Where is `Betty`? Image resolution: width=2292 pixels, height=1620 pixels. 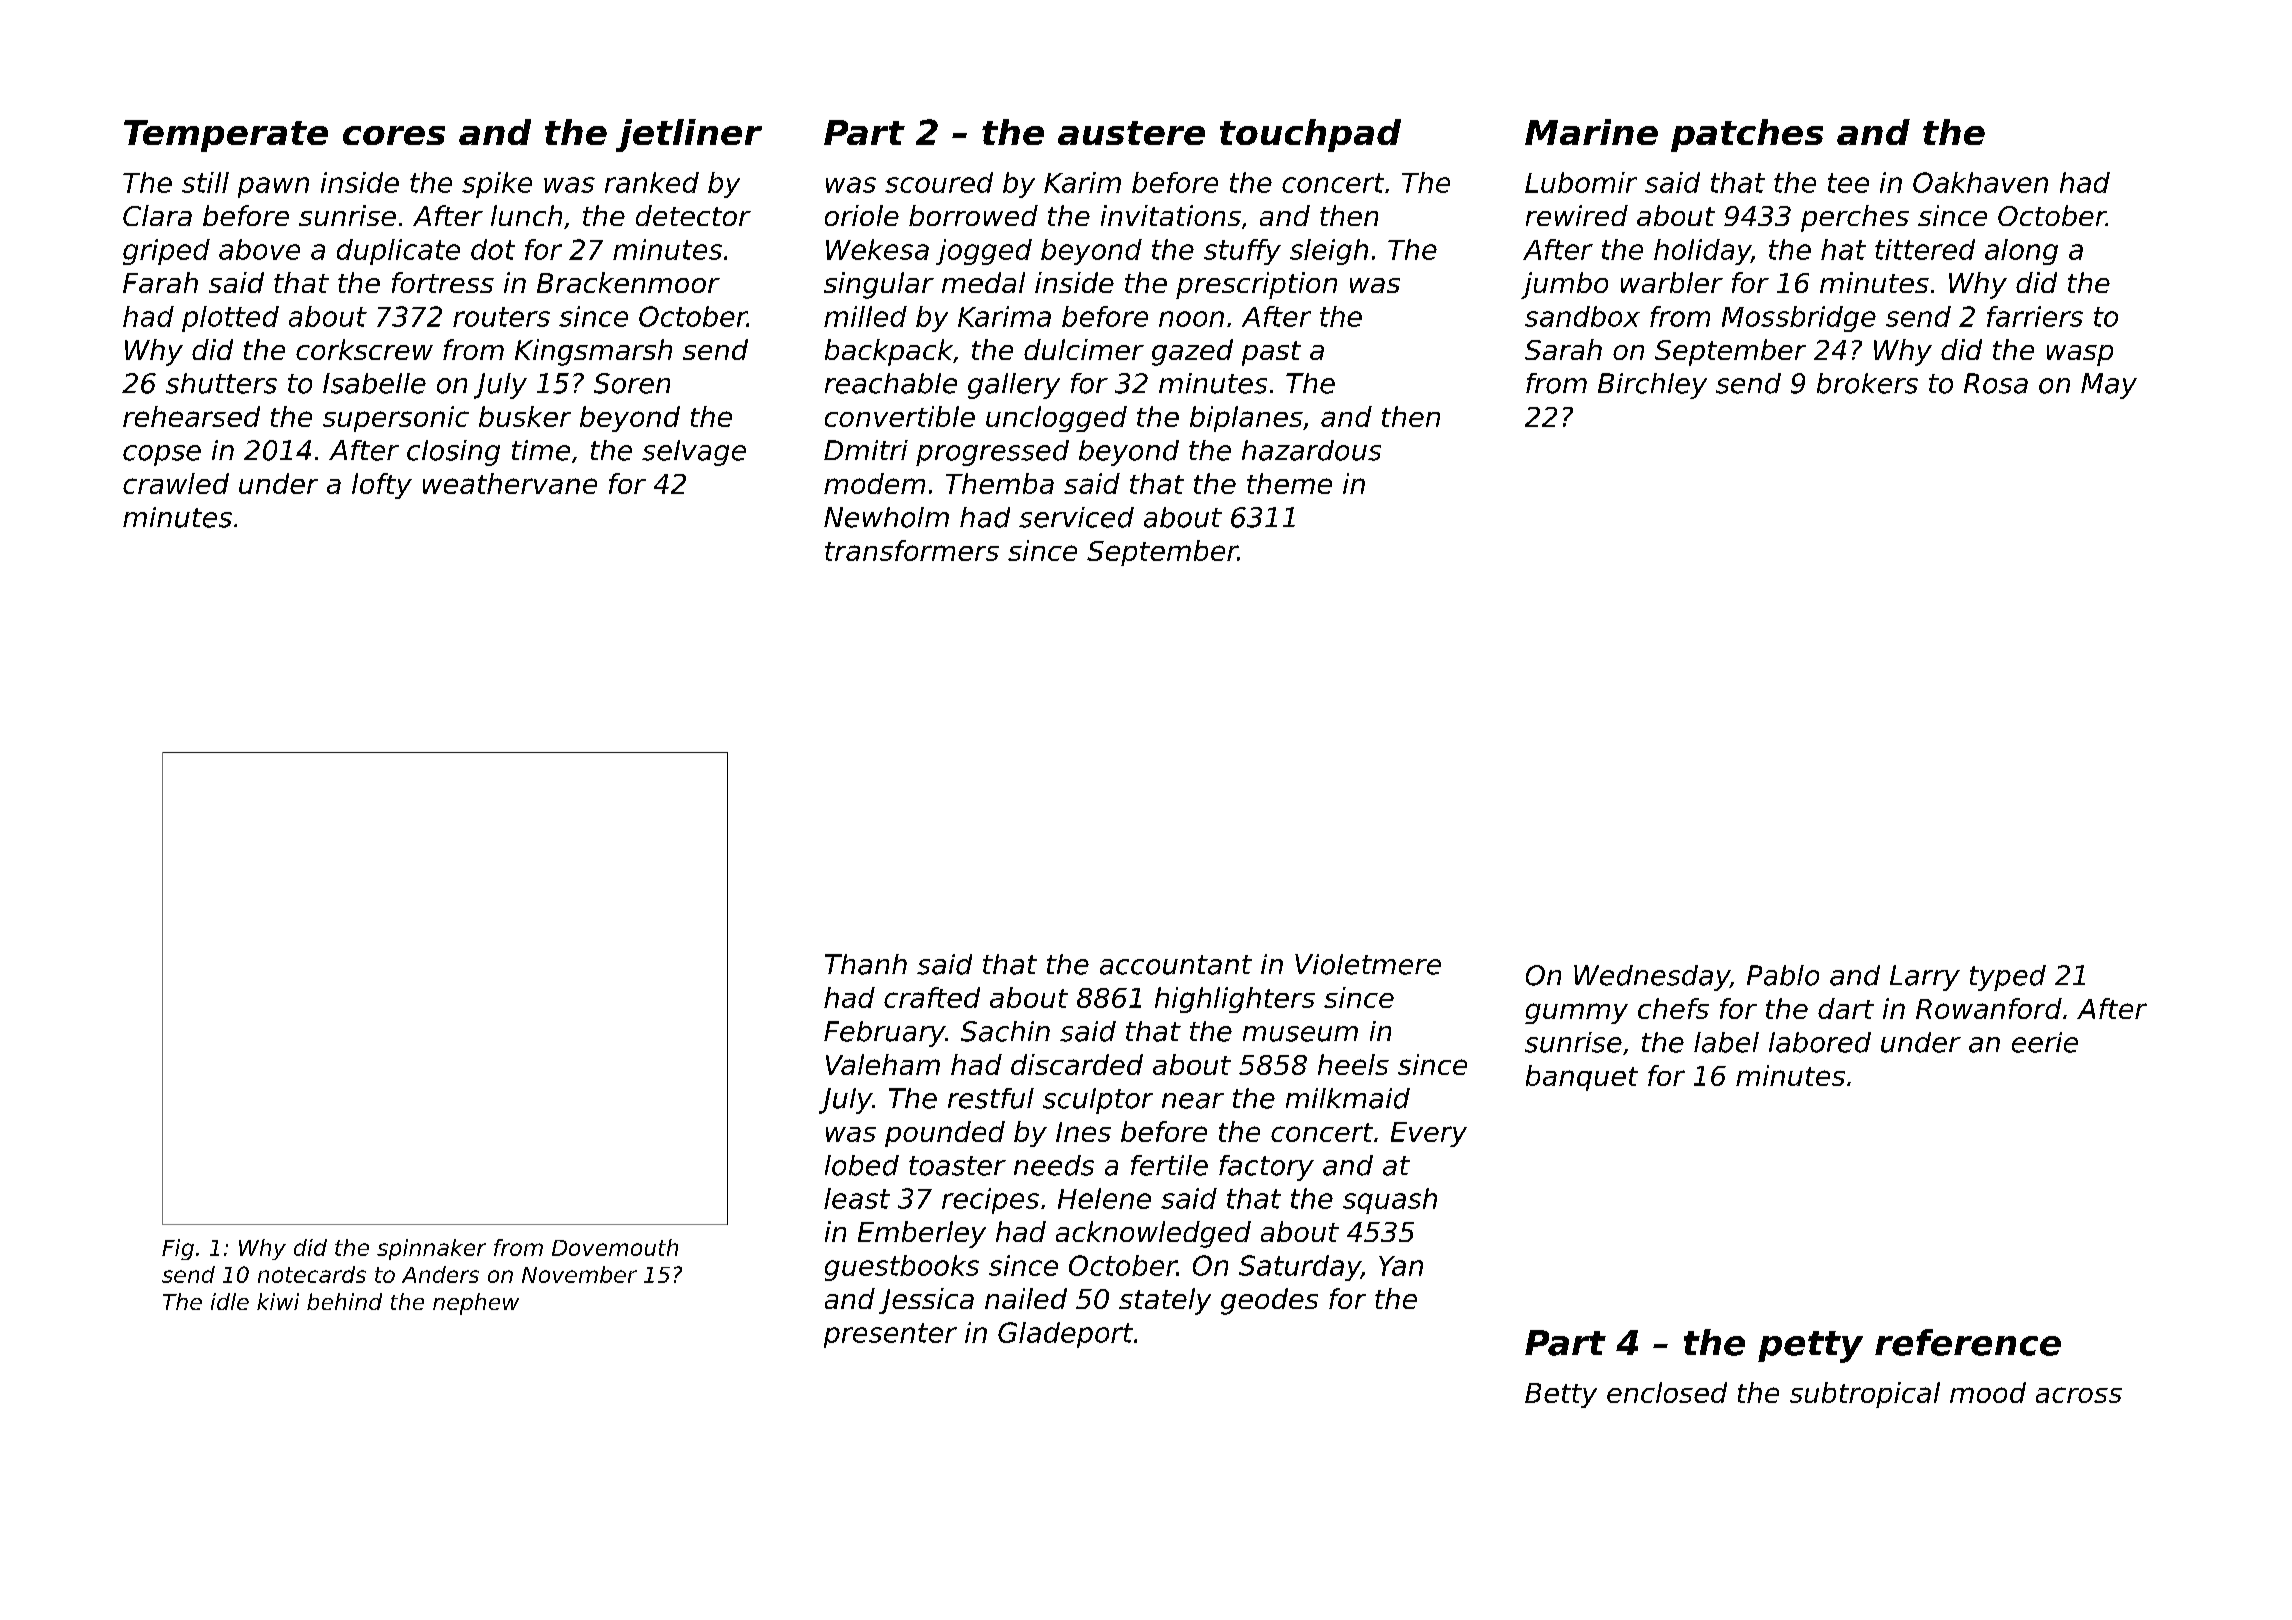
Betty is located at coordinates (1561, 1395).
